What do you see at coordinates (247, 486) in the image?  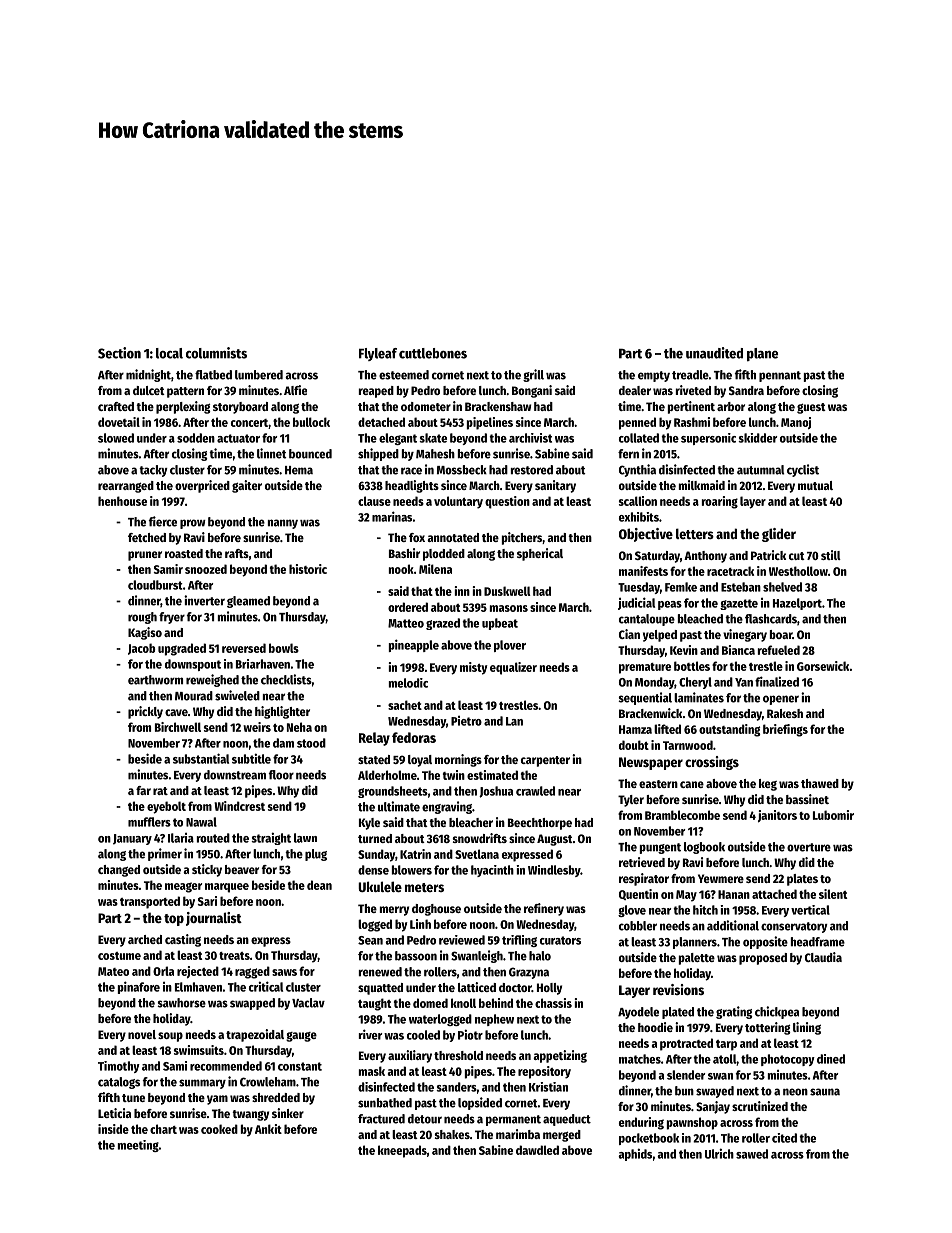 I see `gaiter` at bounding box center [247, 486].
